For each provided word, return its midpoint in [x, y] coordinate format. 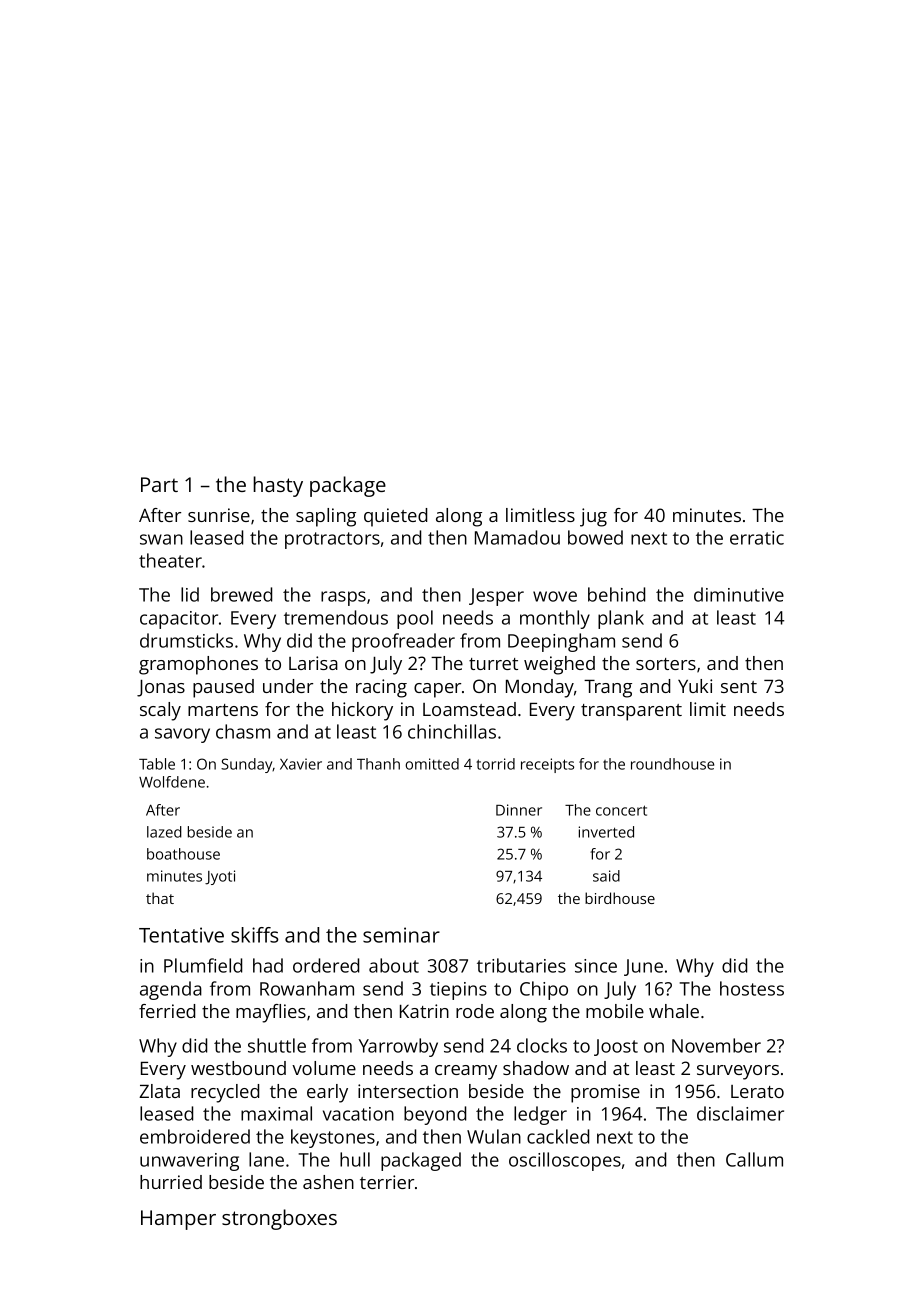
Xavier [301, 764]
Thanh [378, 764]
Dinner [519, 810]
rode [475, 1011]
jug [593, 517]
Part [159, 484]
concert [621, 810]
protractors [332, 540]
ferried [167, 1011]
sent [739, 687]
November [716, 1045]
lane [266, 1159]
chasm [243, 731]
